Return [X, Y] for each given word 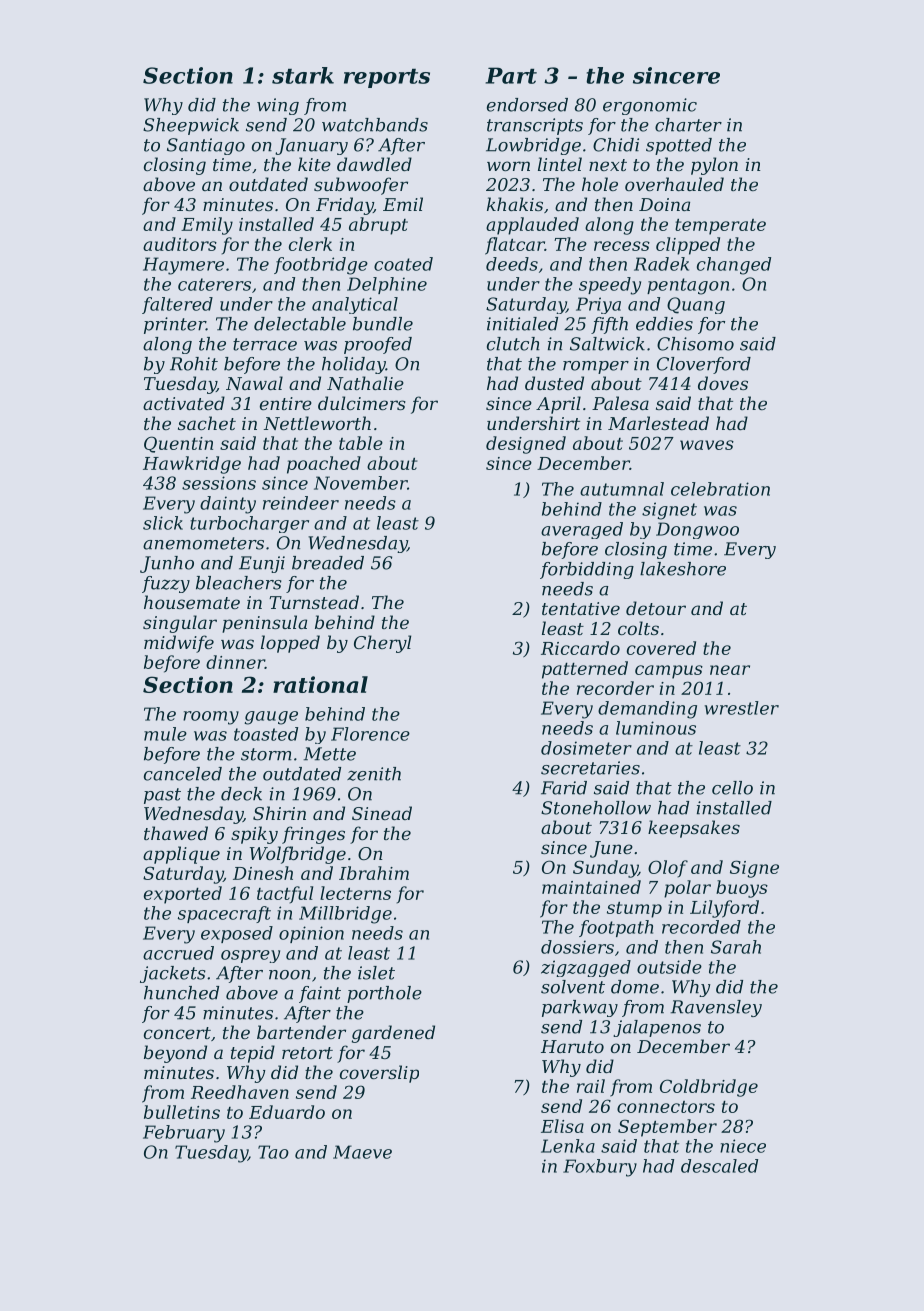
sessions [219, 483]
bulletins [182, 1112]
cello [732, 788]
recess [622, 246]
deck [241, 794]
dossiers [577, 947]
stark [303, 75]
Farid [564, 788]
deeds [512, 264]
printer [175, 325]
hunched [181, 993]
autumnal [622, 489]
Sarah [736, 947]
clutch [513, 344]
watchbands [375, 125]
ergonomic [650, 106]
